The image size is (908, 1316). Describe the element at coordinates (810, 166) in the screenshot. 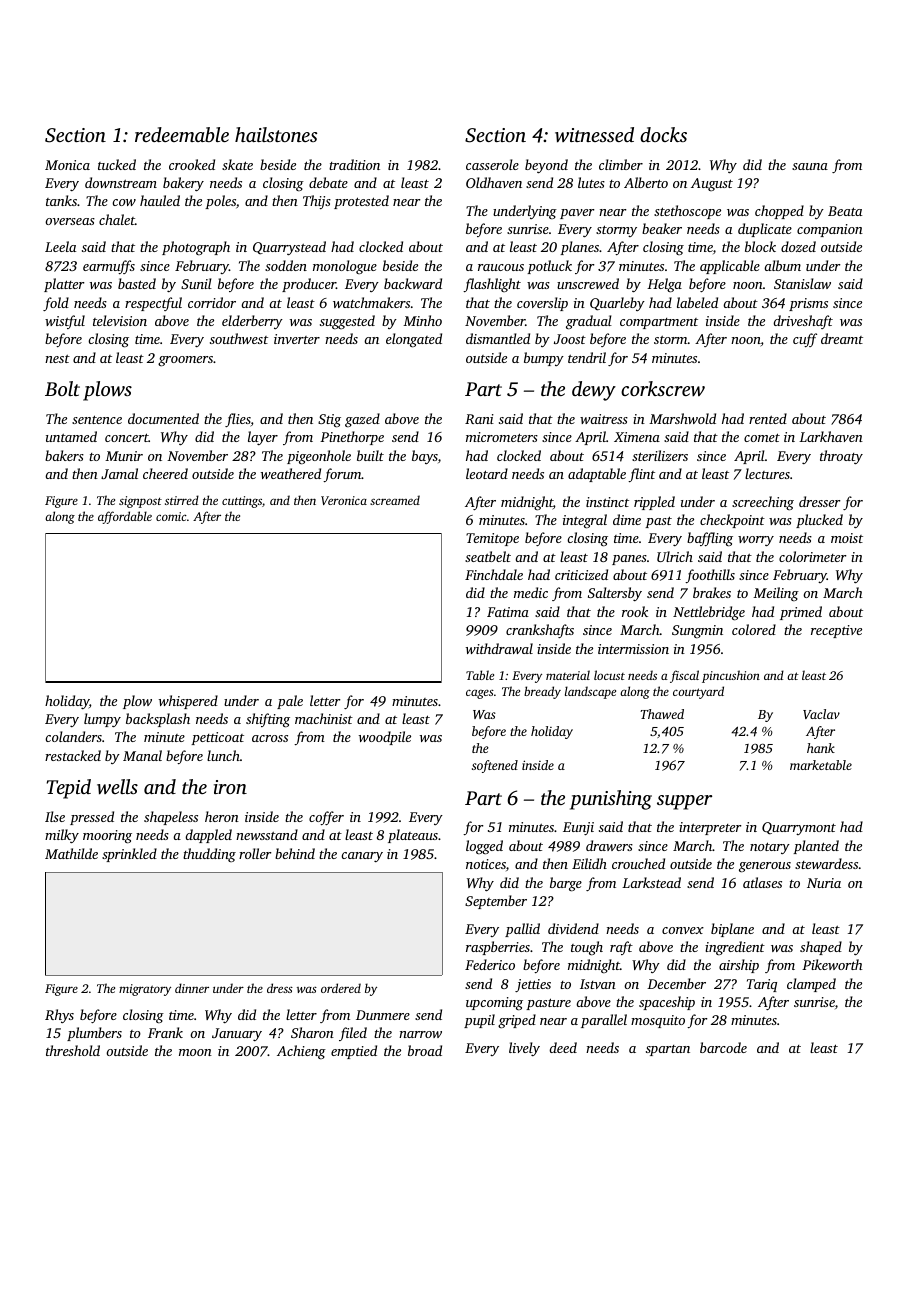

I see `sauna` at that location.
